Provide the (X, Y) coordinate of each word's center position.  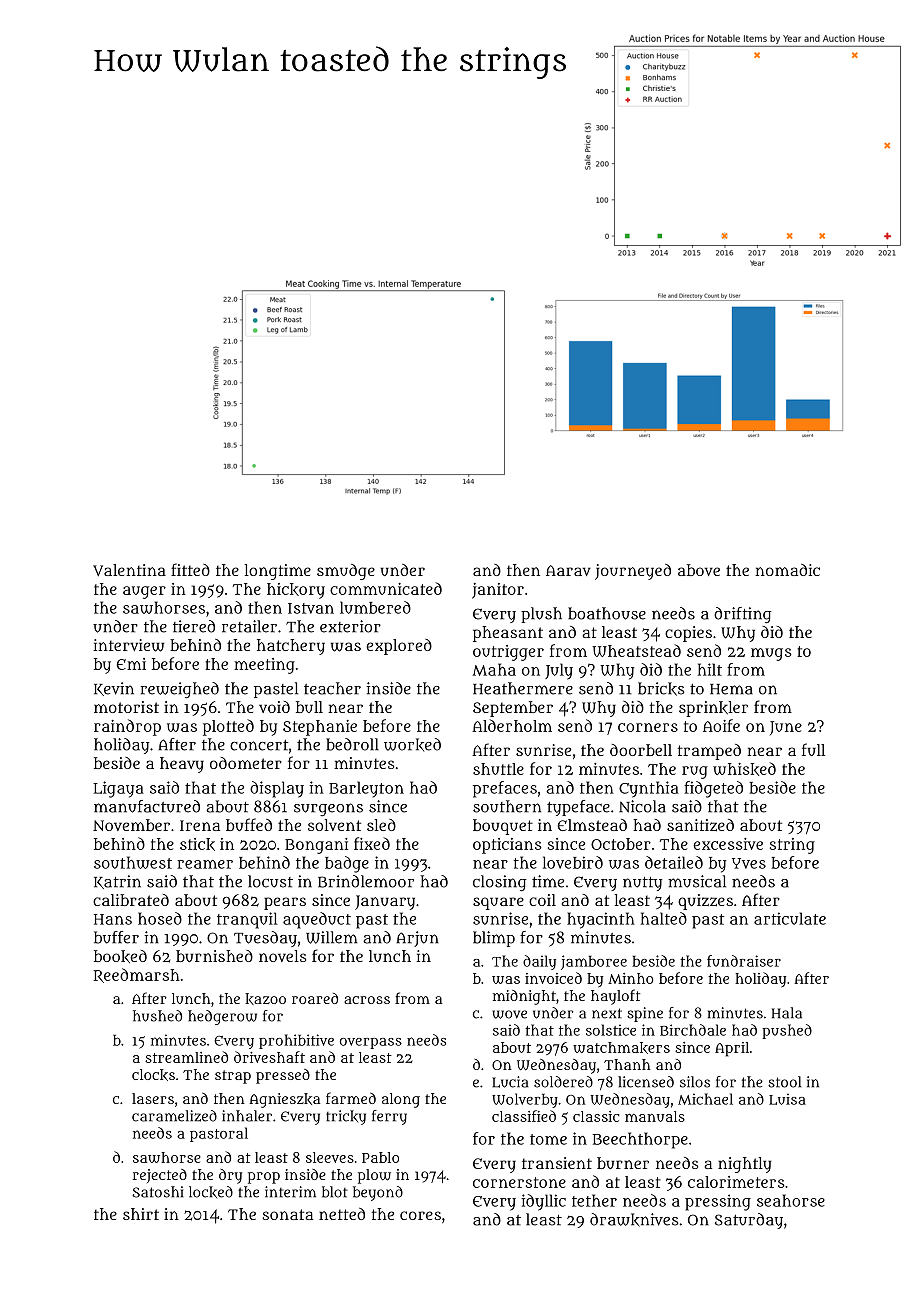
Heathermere (523, 688)
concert (259, 745)
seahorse (791, 1200)
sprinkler (713, 709)
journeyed (633, 572)
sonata (287, 1214)
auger (144, 592)
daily (539, 962)
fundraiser (744, 961)
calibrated (131, 900)
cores (420, 1215)
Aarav (568, 570)
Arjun (417, 939)
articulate (790, 918)
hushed (157, 1016)
